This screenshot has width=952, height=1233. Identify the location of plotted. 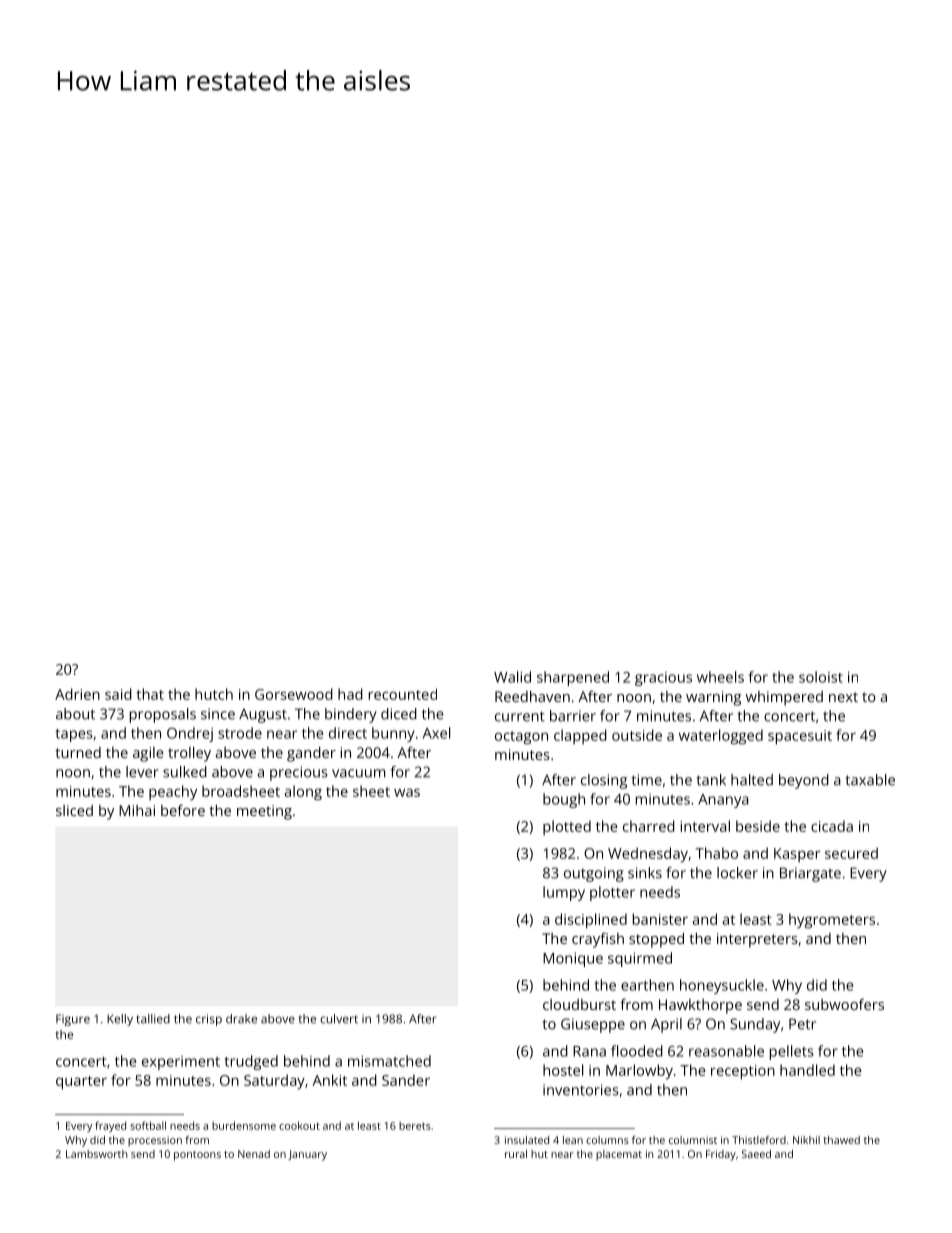
(567, 827).
